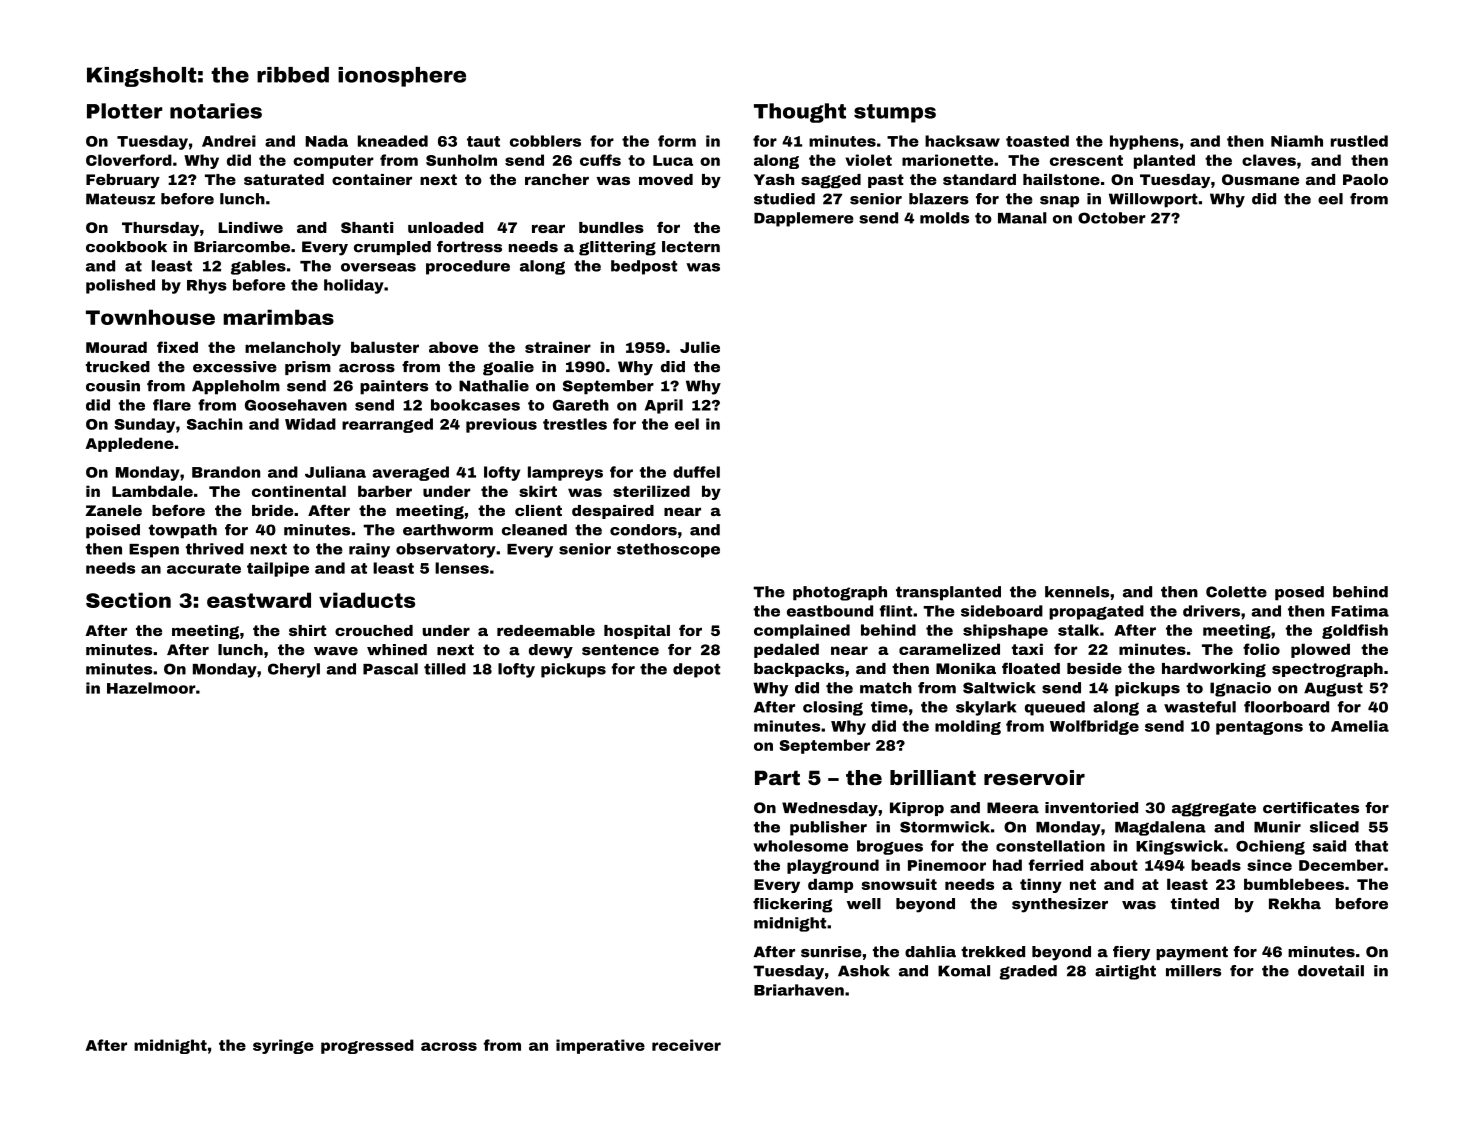  Describe the element at coordinates (410, 473) in the document. I see `averaged` at that location.
